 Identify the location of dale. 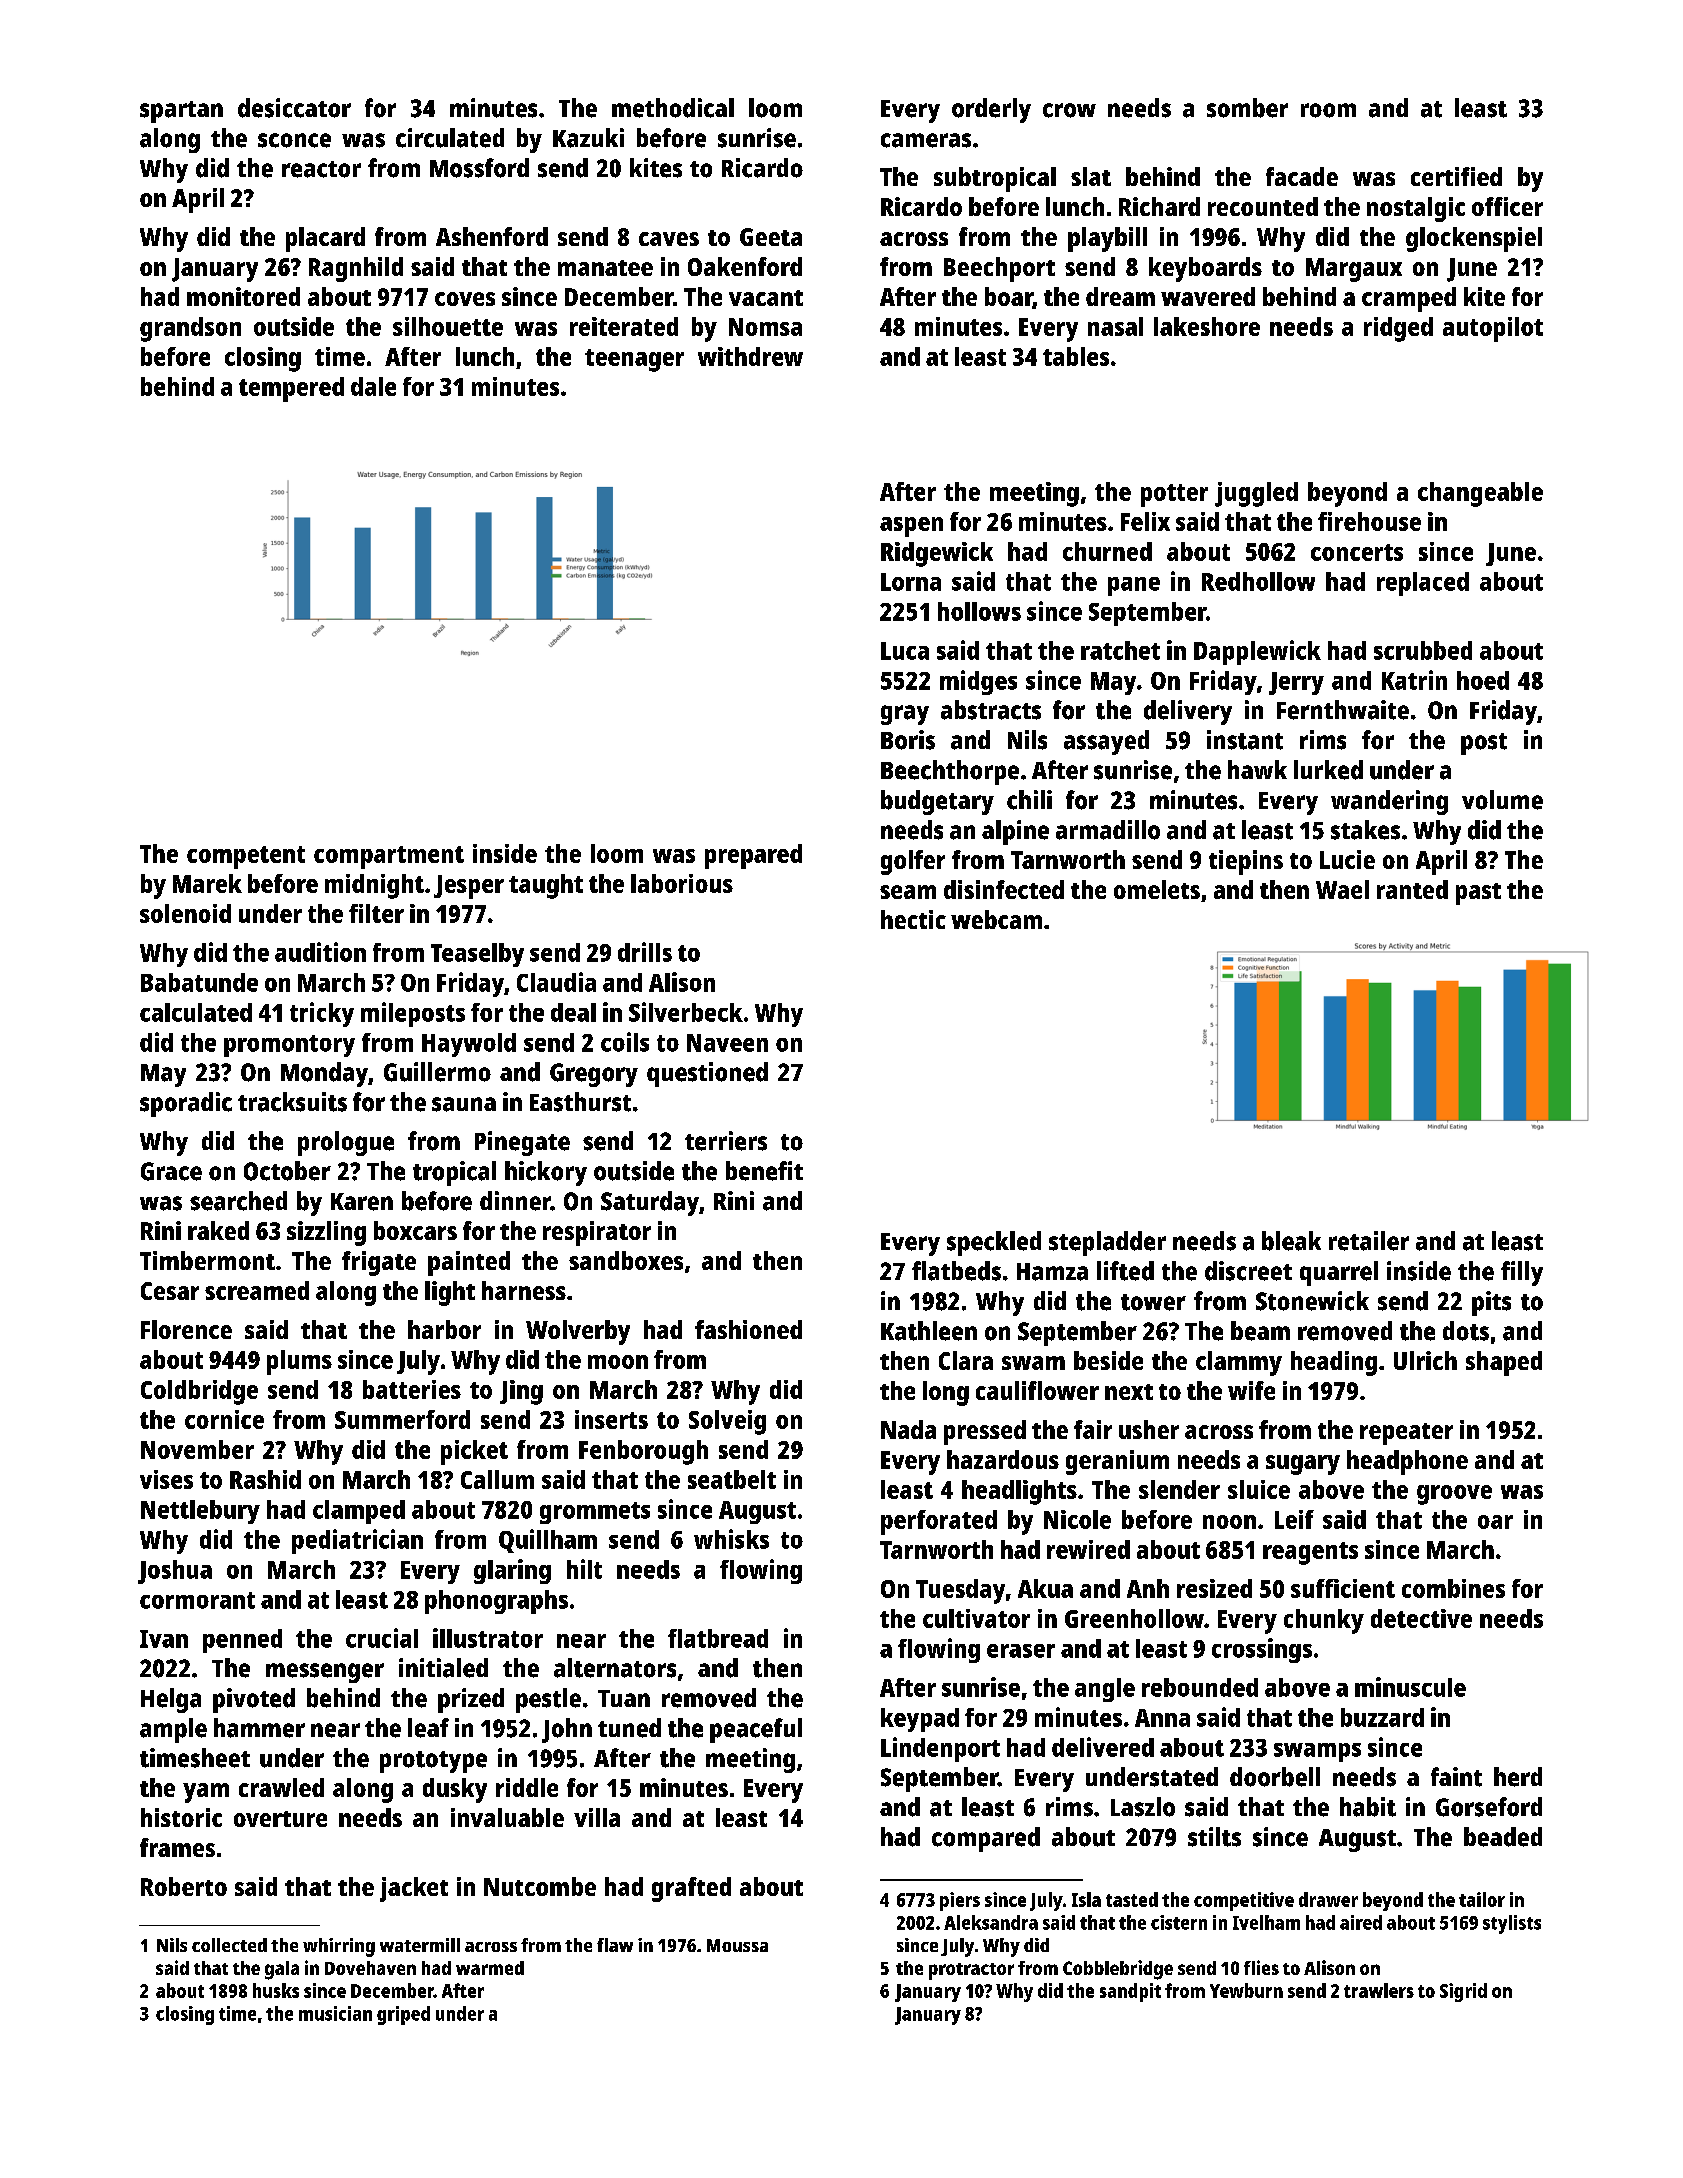
(373, 386).
